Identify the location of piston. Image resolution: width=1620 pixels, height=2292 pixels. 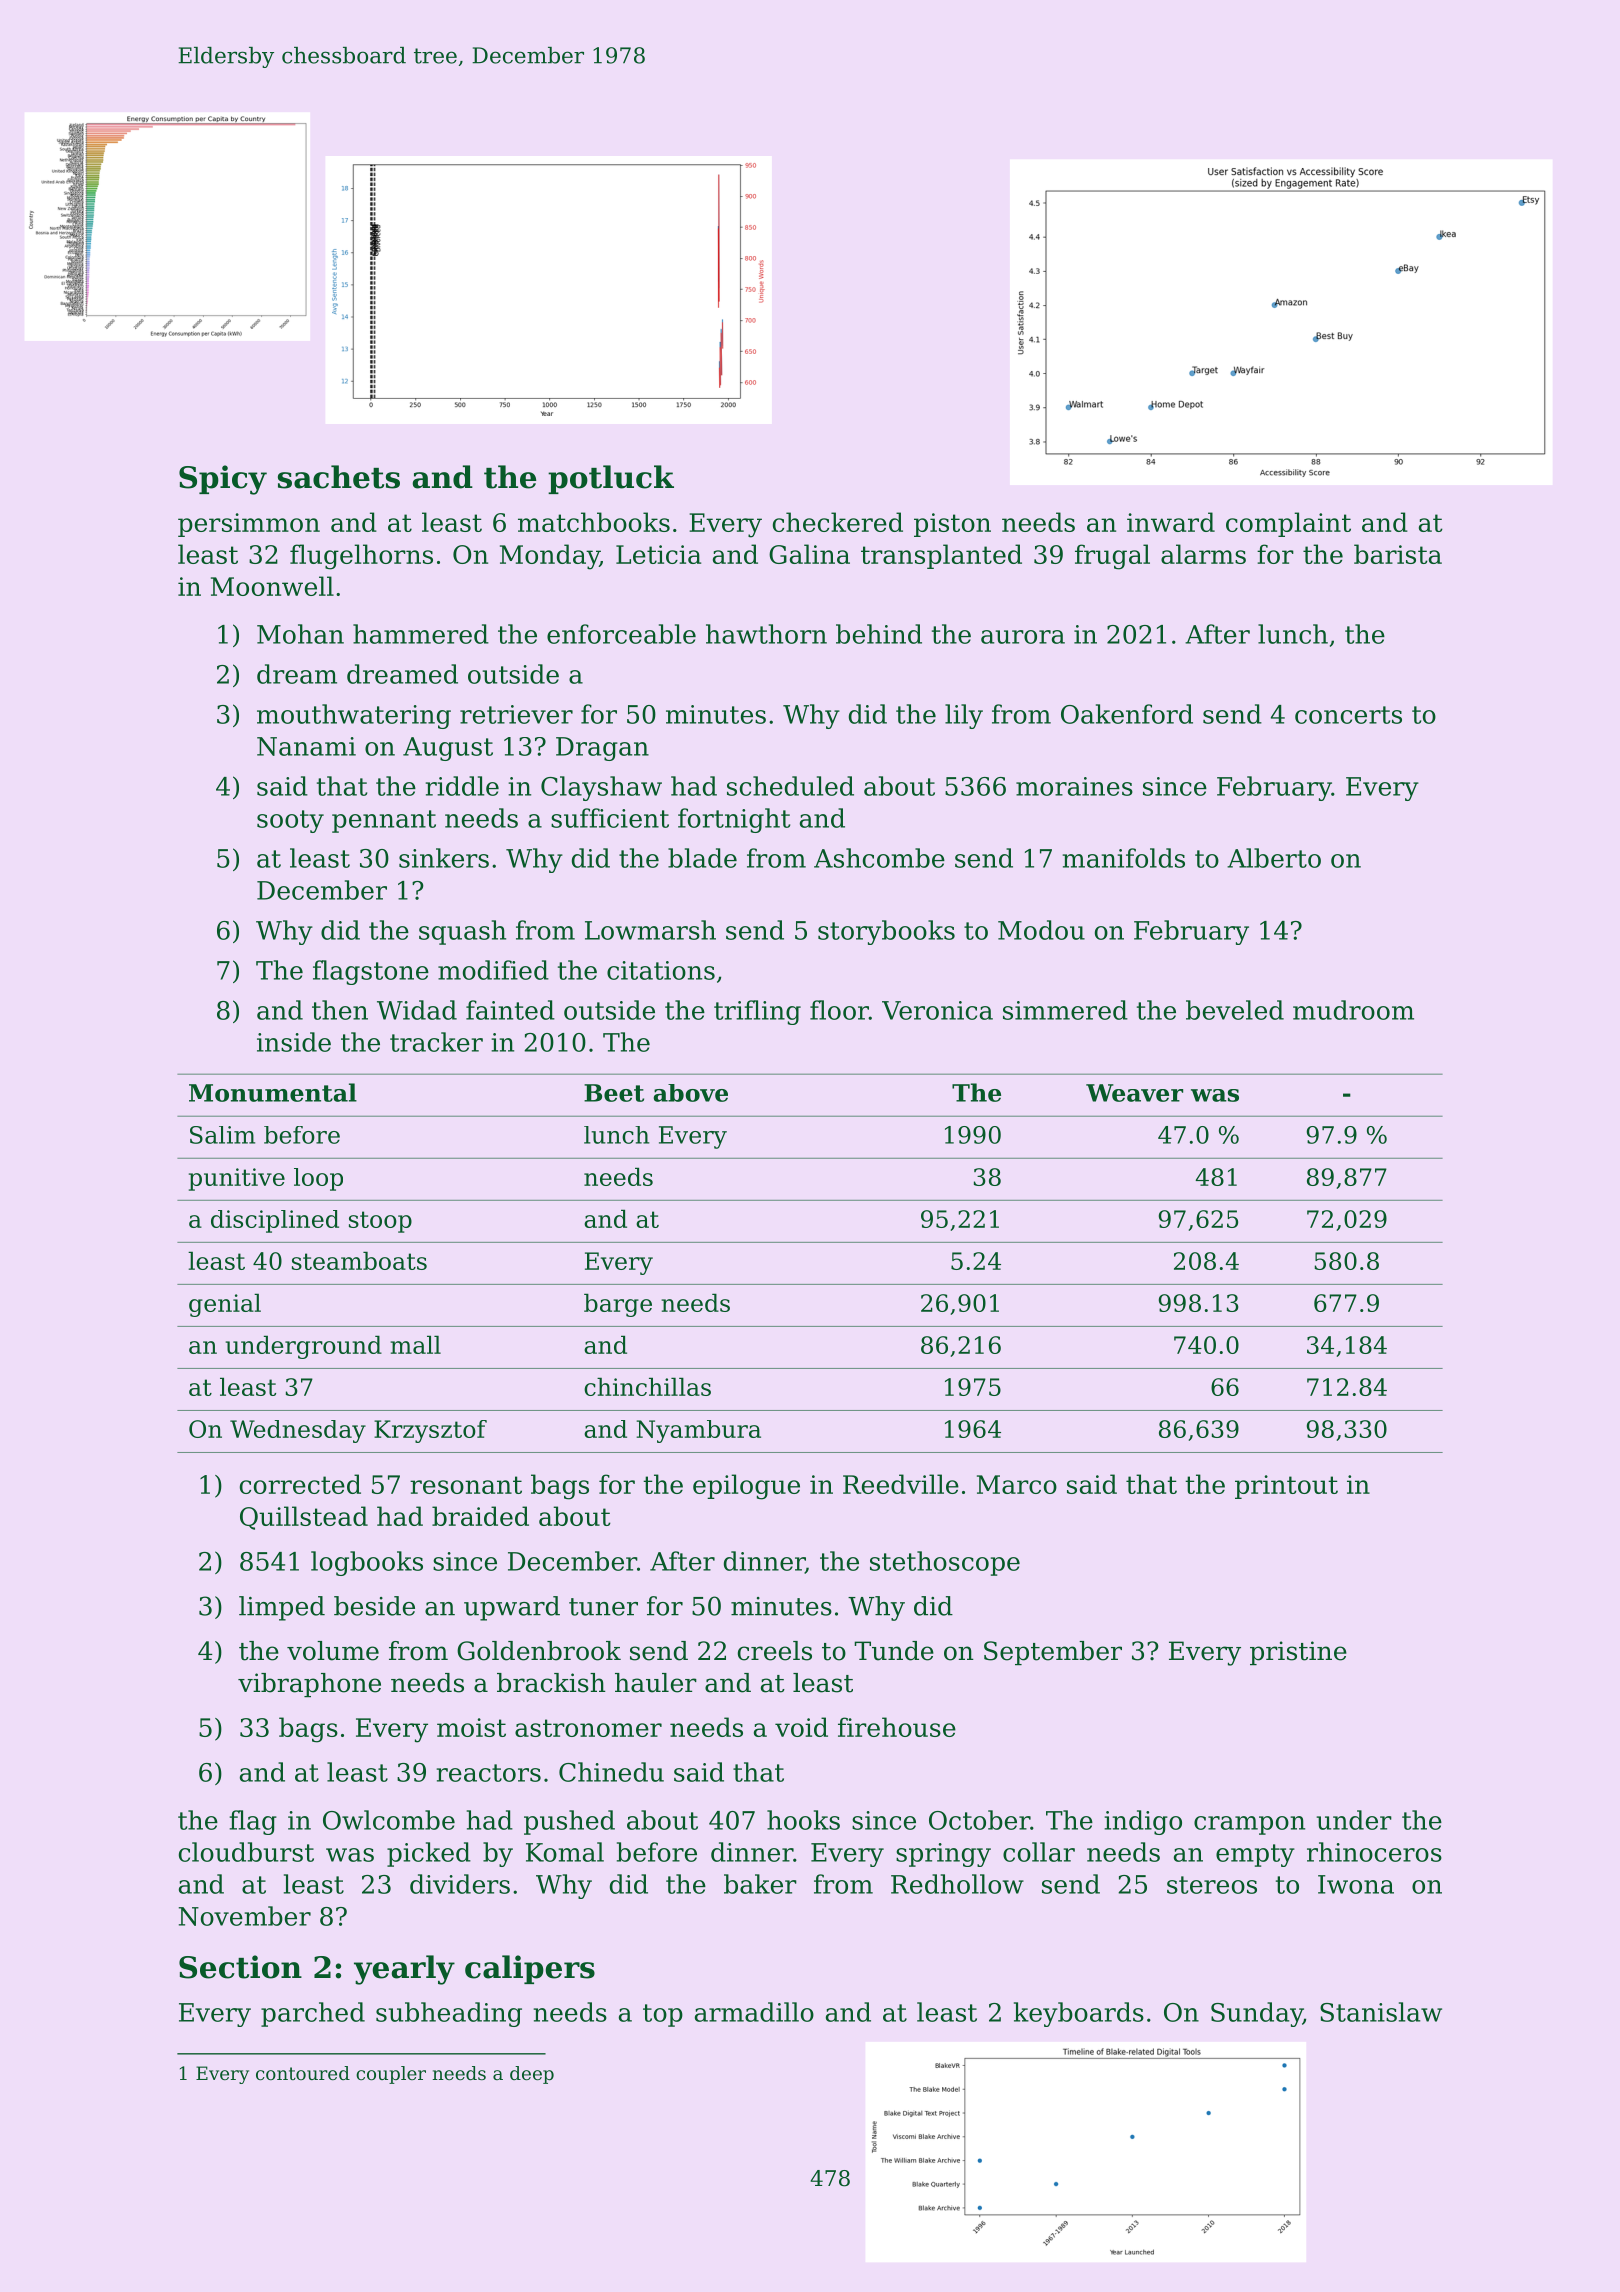
(952, 525).
